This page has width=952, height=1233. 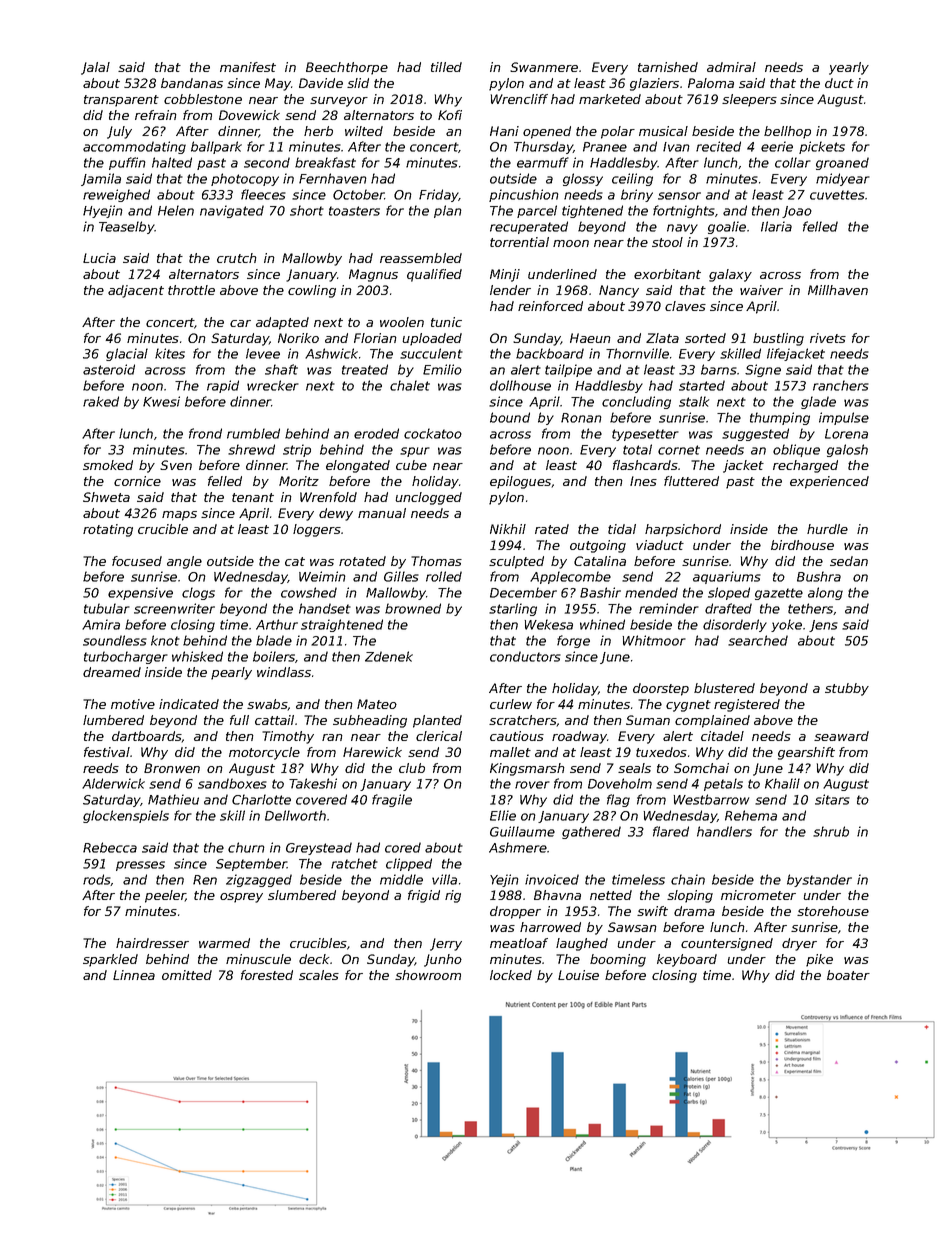 I want to click on reinforced, so click(x=550, y=306).
